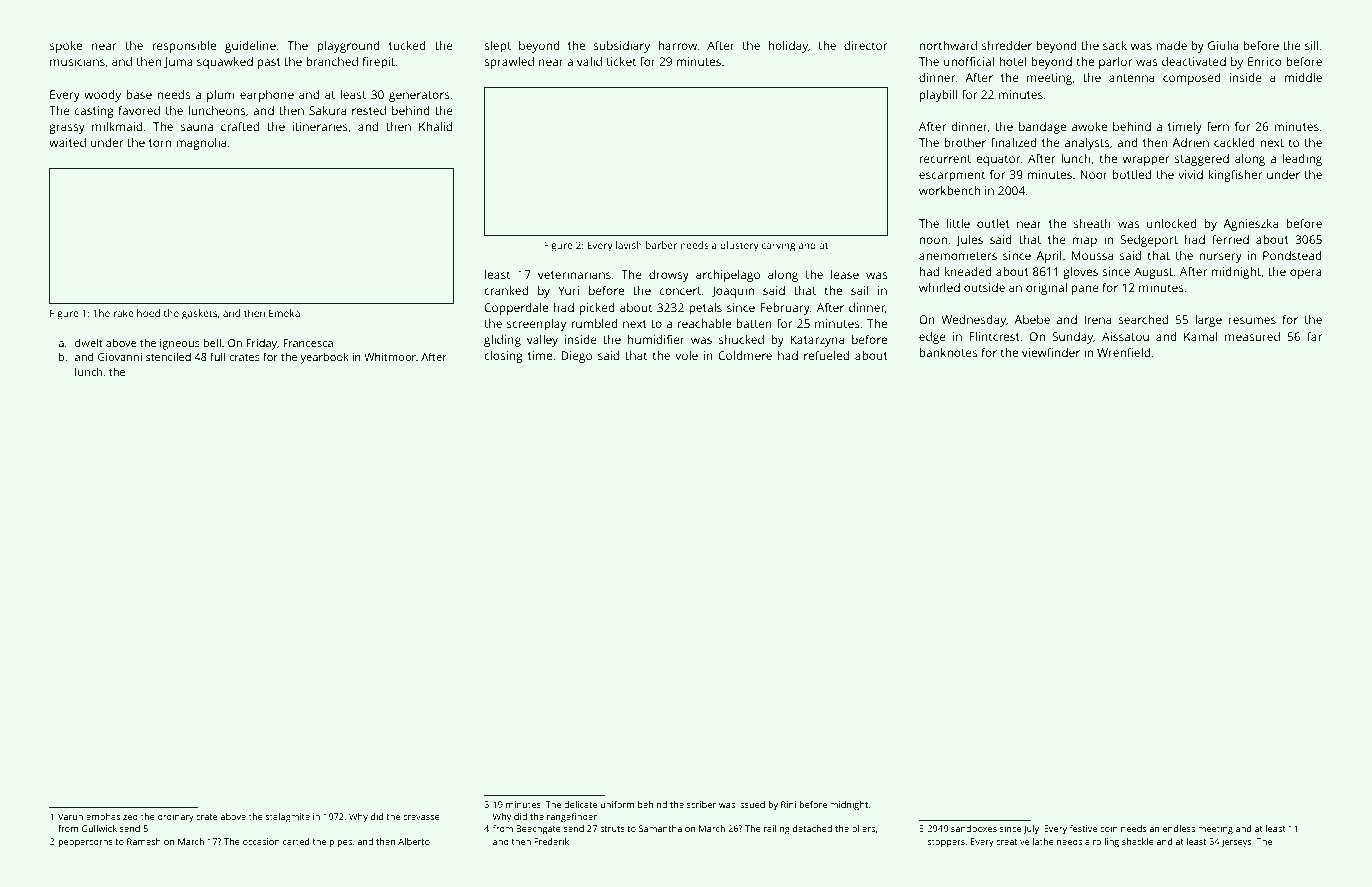 This screenshot has width=1372, height=887. What do you see at coordinates (686, 355) in the screenshot?
I see `vole` at bounding box center [686, 355].
